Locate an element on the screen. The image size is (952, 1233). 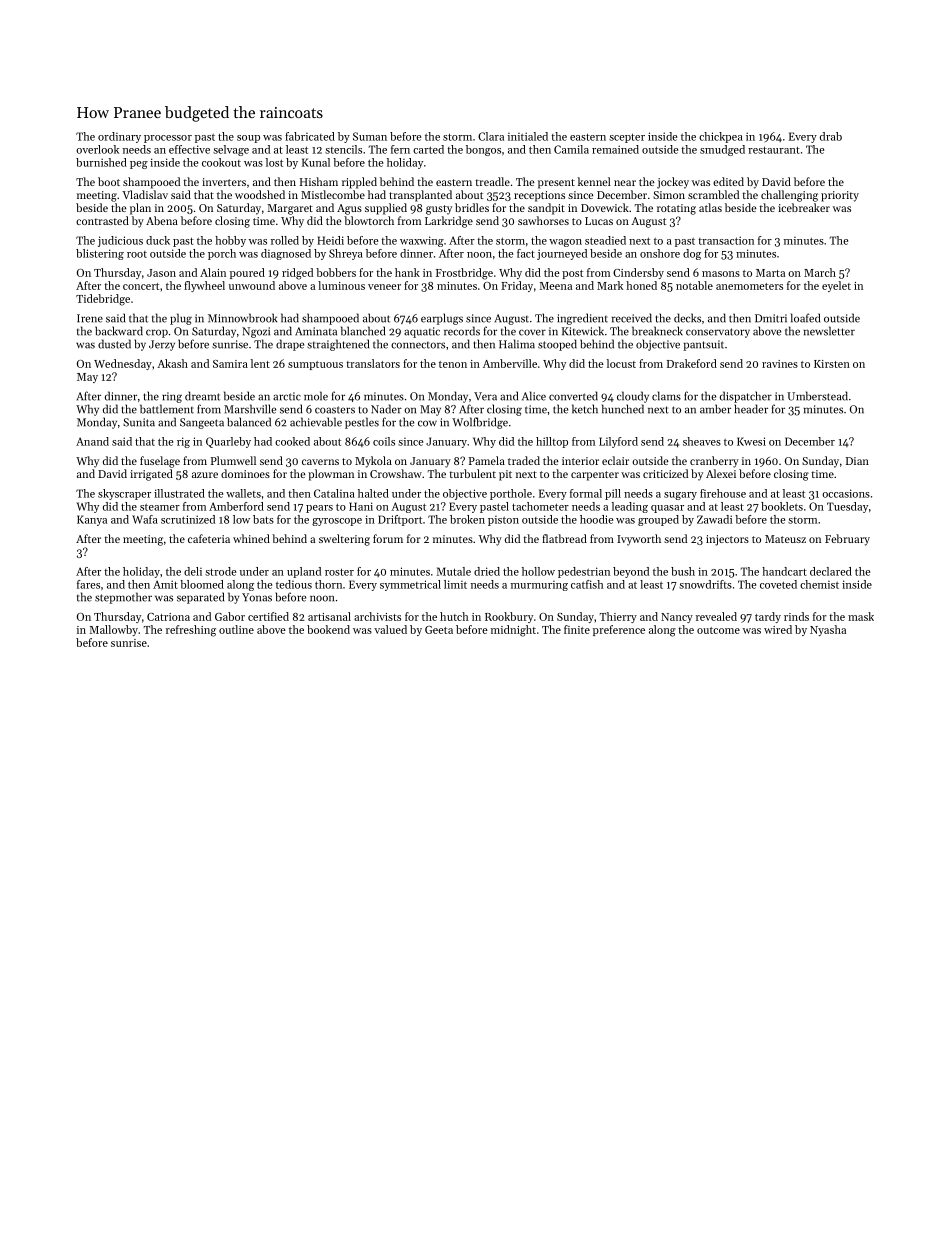
veneer is located at coordinates (384, 287).
